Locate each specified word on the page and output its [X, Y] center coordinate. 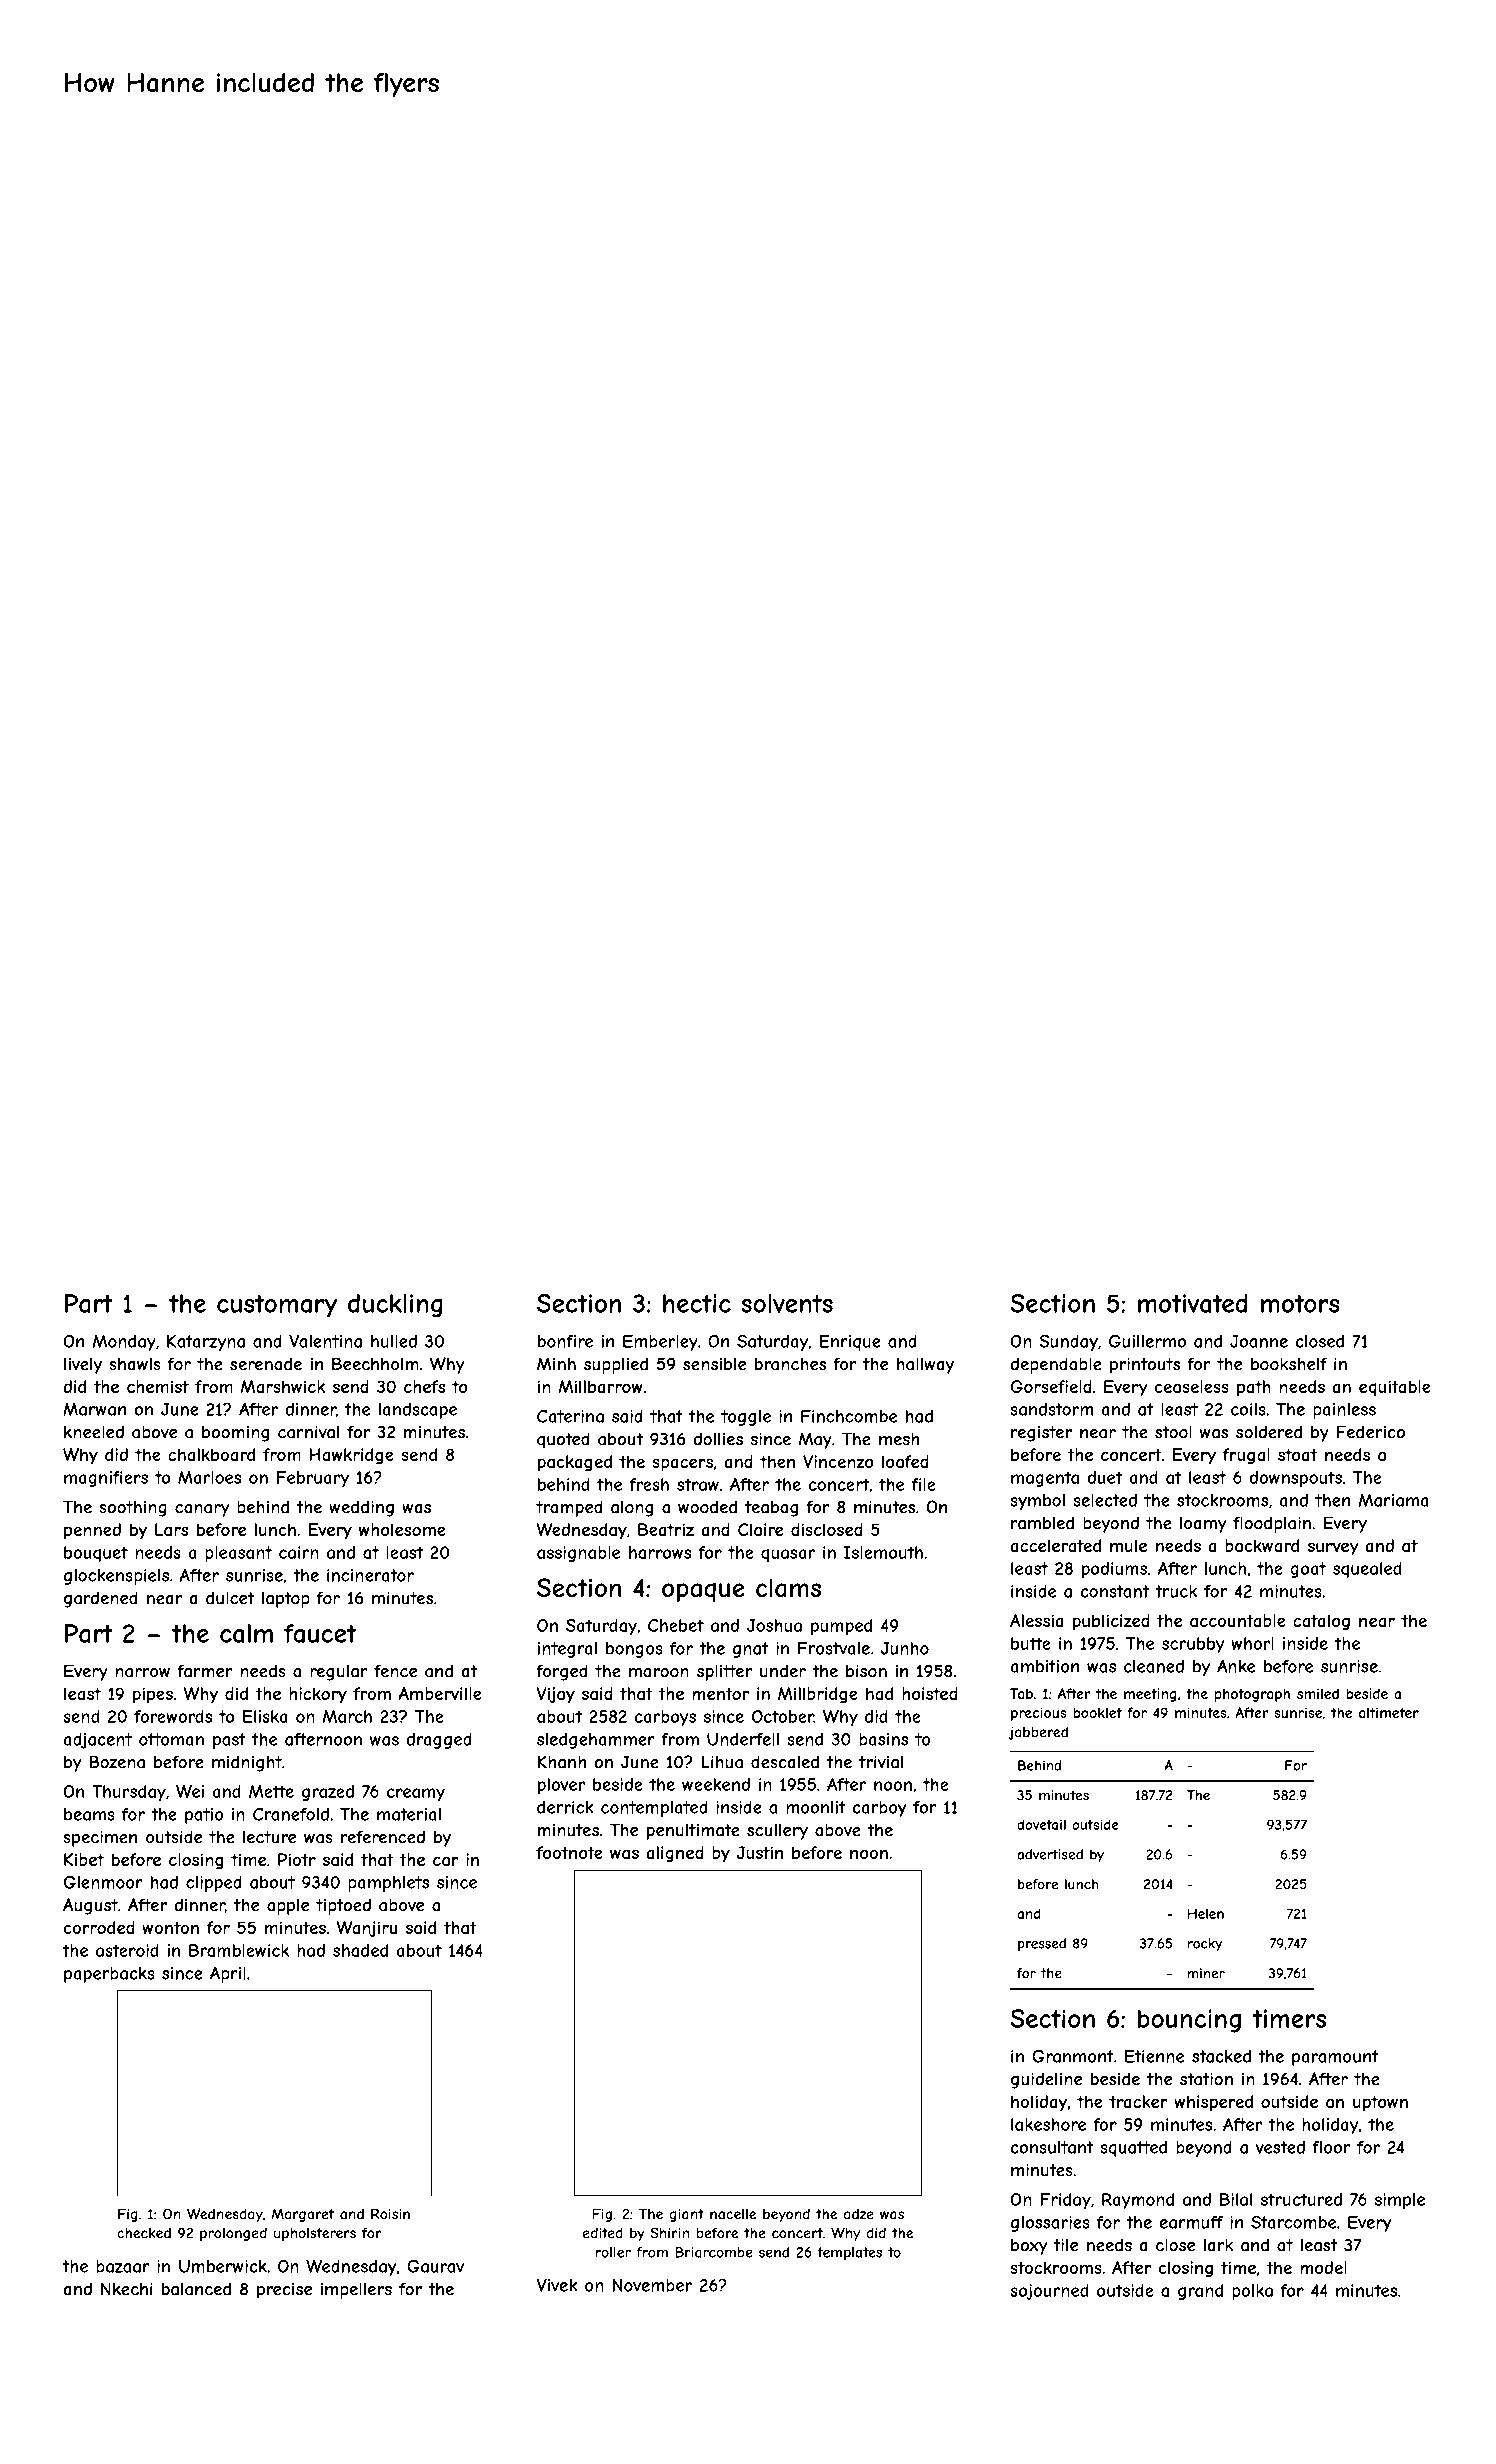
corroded [99, 1927]
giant [687, 2215]
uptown [1380, 2103]
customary [277, 1306]
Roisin [390, 2214]
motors [1300, 1303]
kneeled [94, 1432]
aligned [675, 1854]
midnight [247, 1763]
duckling [395, 1306]
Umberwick [223, 2266]
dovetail [1041, 1824]
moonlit [816, 1807]
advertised [1050, 1854]
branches [790, 1364]
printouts [1145, 1365]
